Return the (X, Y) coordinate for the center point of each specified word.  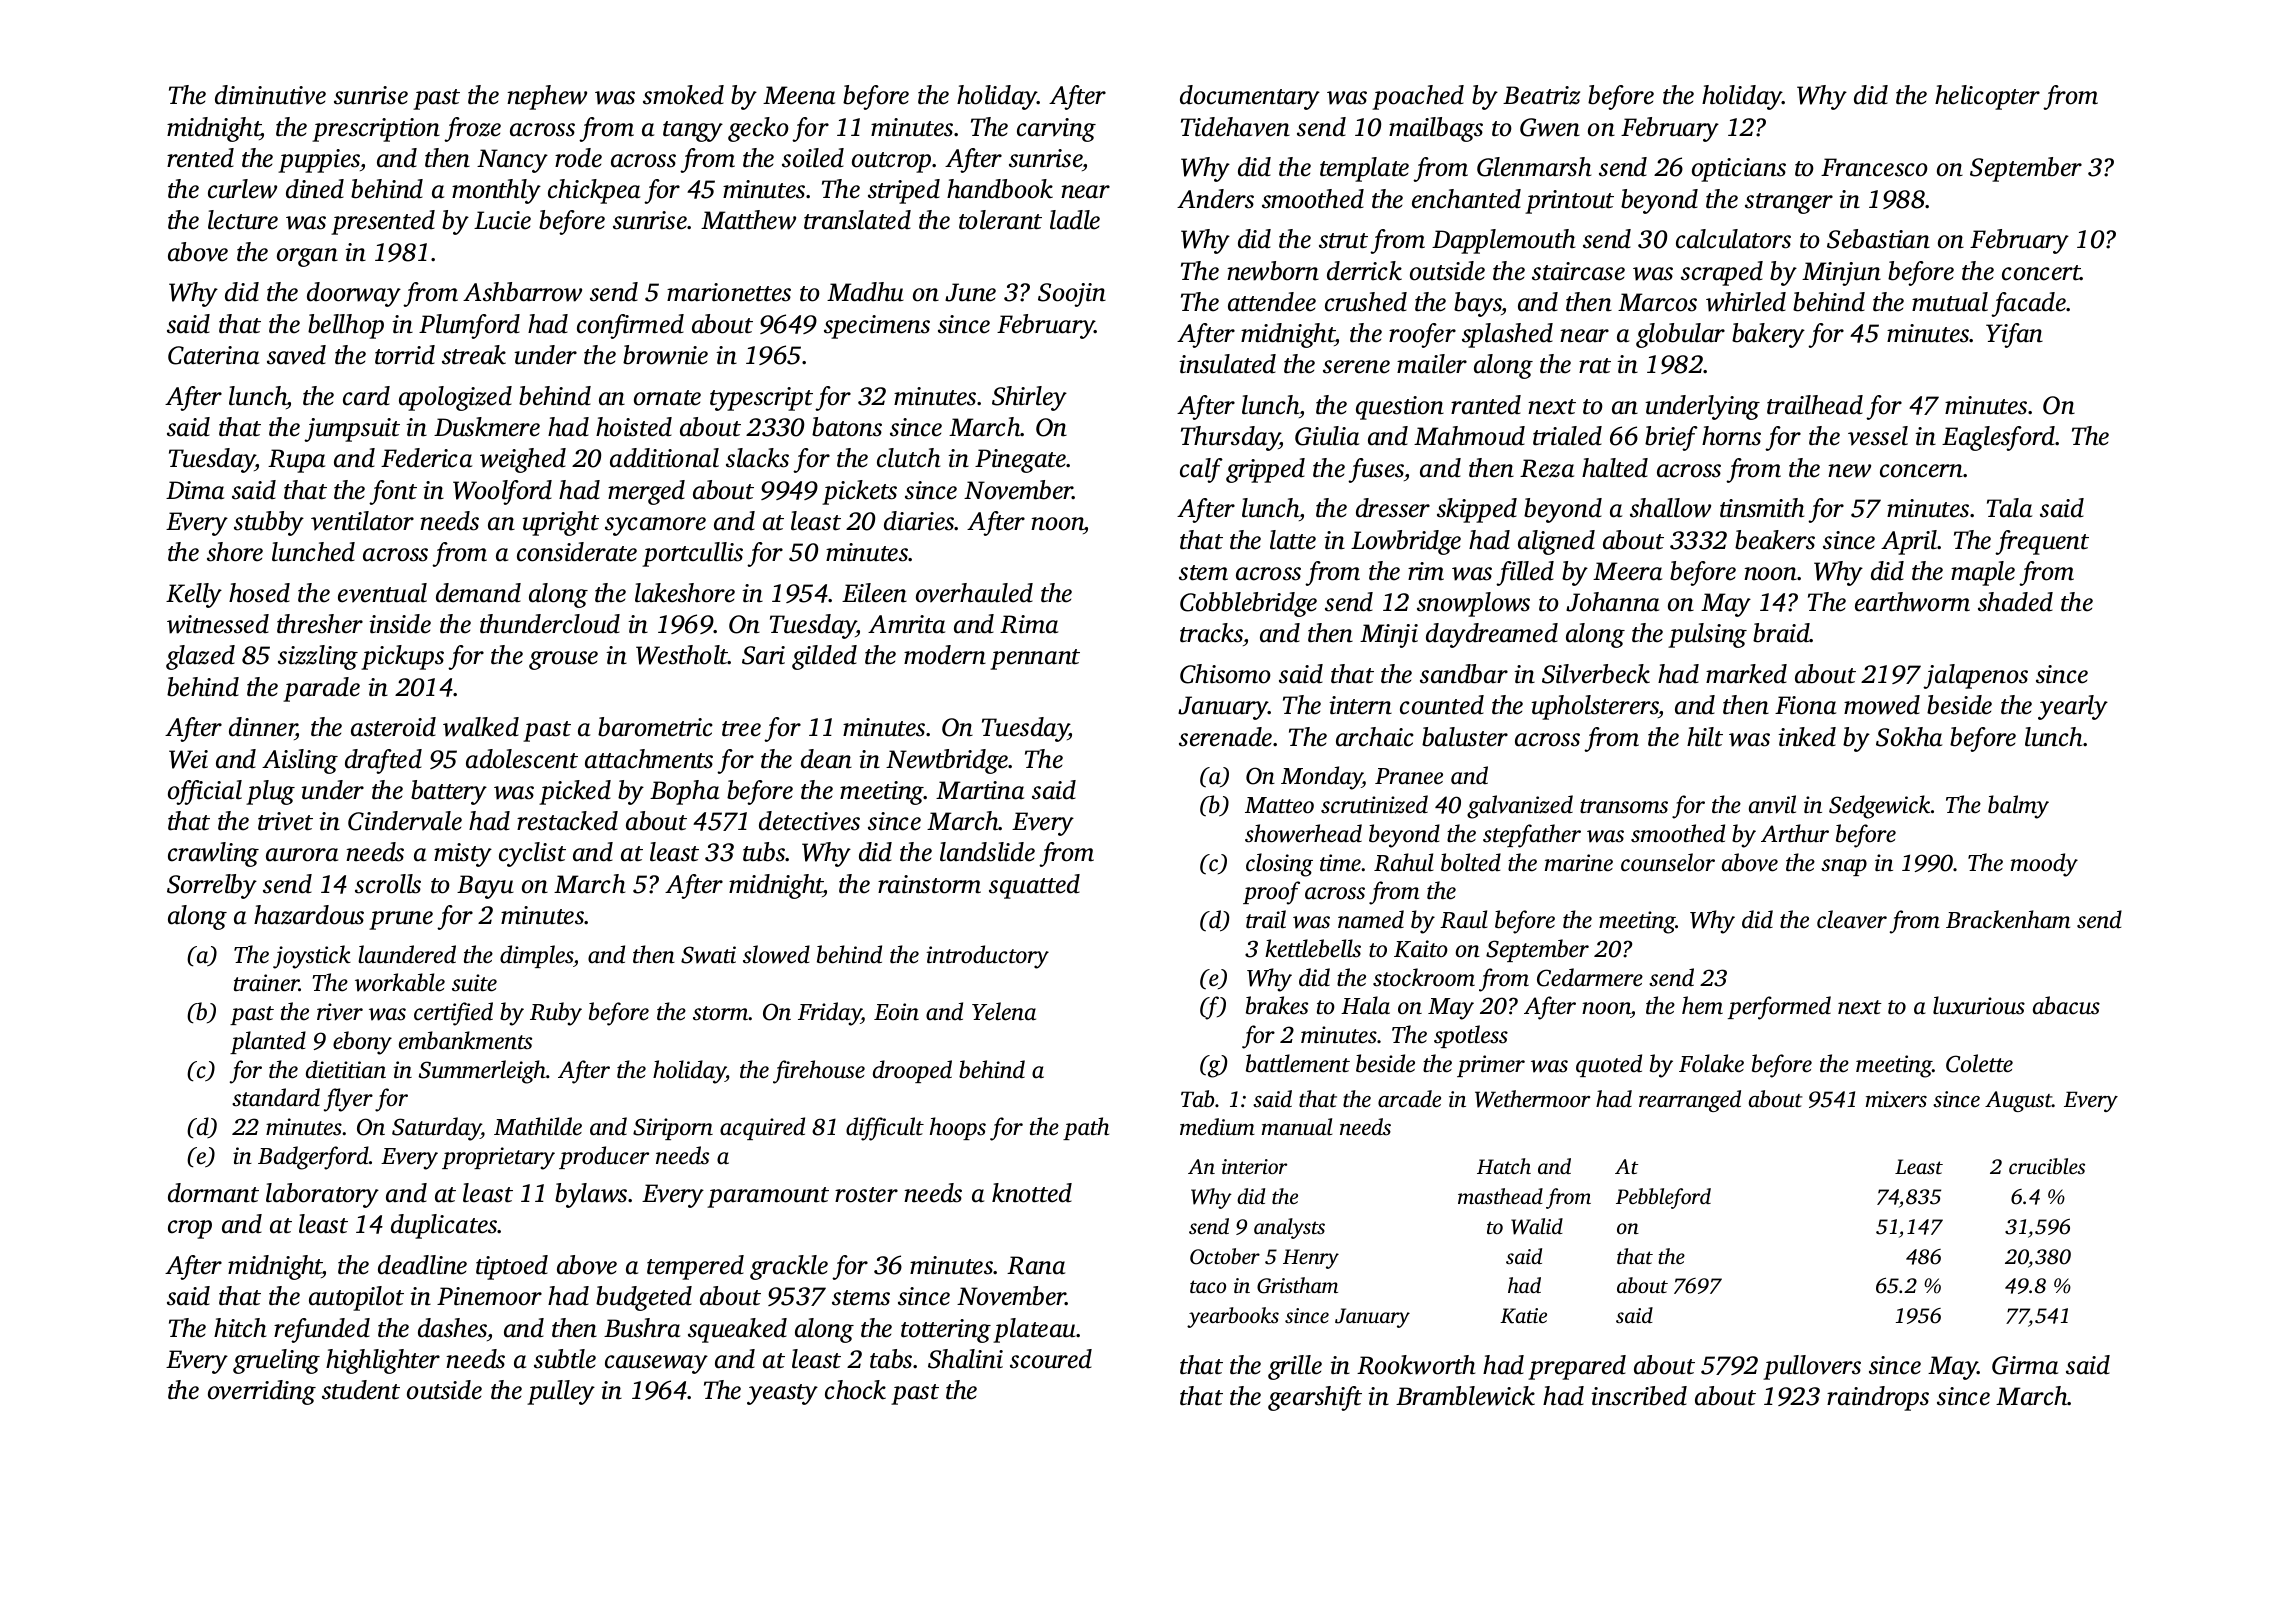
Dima (195, 490)
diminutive (270, 95)
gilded (824, 657)
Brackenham (2008, 919)
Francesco (1874, 167)
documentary (1250, 97)
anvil (1772, 804)
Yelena (1004, 1011)
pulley (561, 1392)
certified (453, 1014)
